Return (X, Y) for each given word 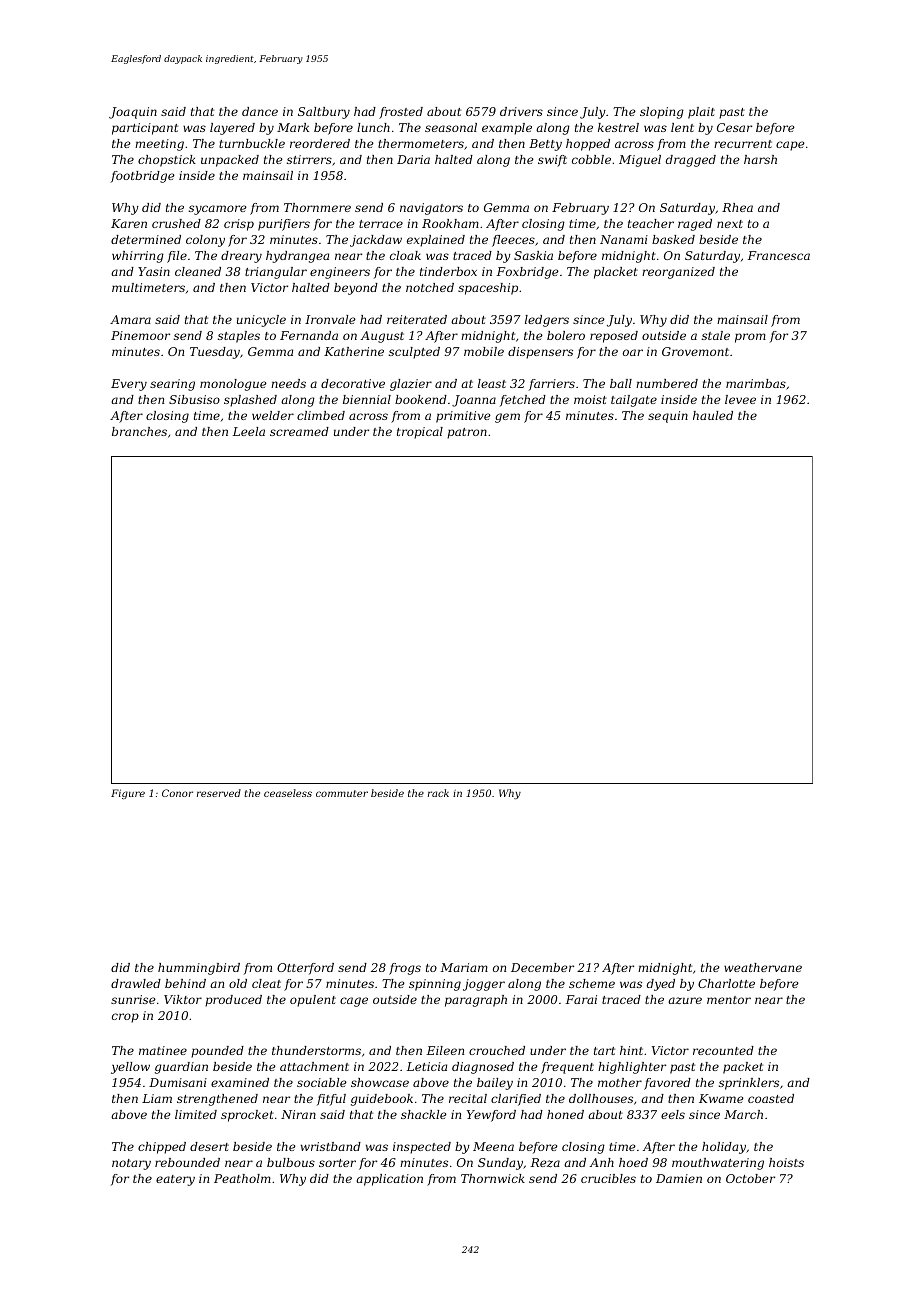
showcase (380, 1082)
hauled (713, 415)
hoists (786, 1162)
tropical (420, 433)
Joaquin (133, 113)
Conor (177, 793)
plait (701, 113)
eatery (175, 1180)
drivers (521, 111)
